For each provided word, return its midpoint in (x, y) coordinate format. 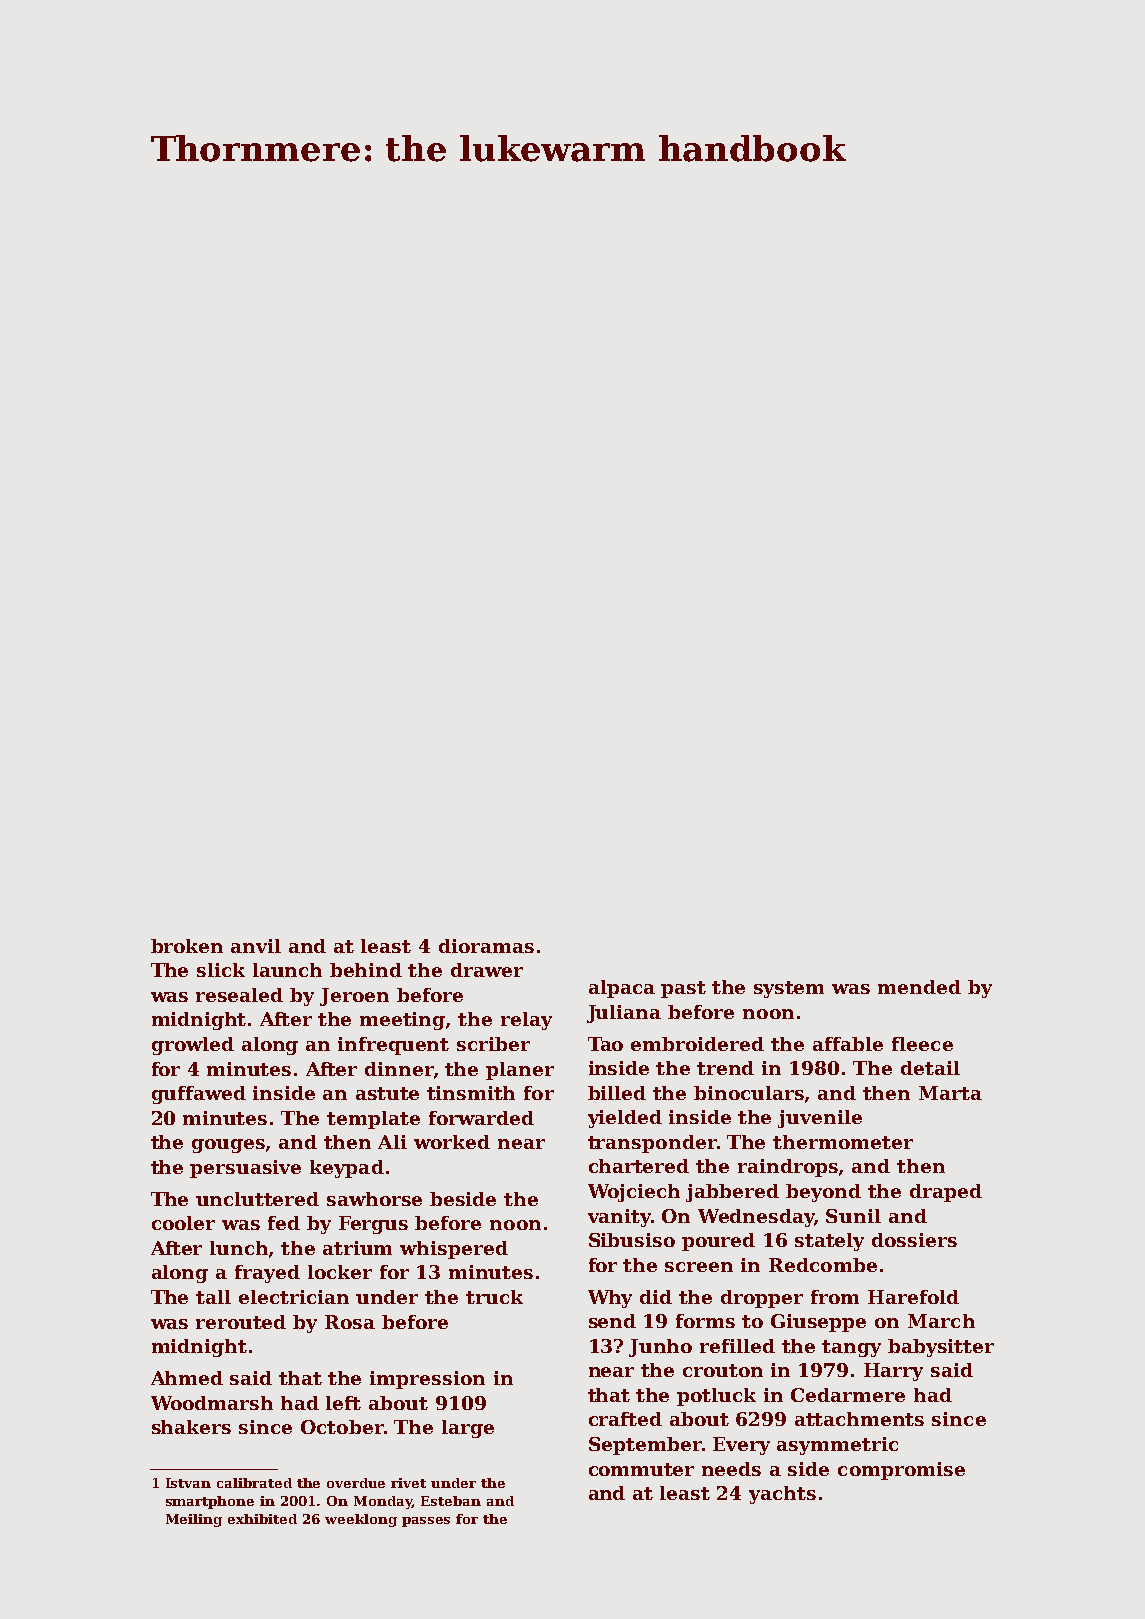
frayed (267, 1274)
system (789, 989)
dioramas (486, 946)
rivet (408, 1483)
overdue (356, 1483)
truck (494, 1297)
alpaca (622, 989)
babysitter (941, 1348)
